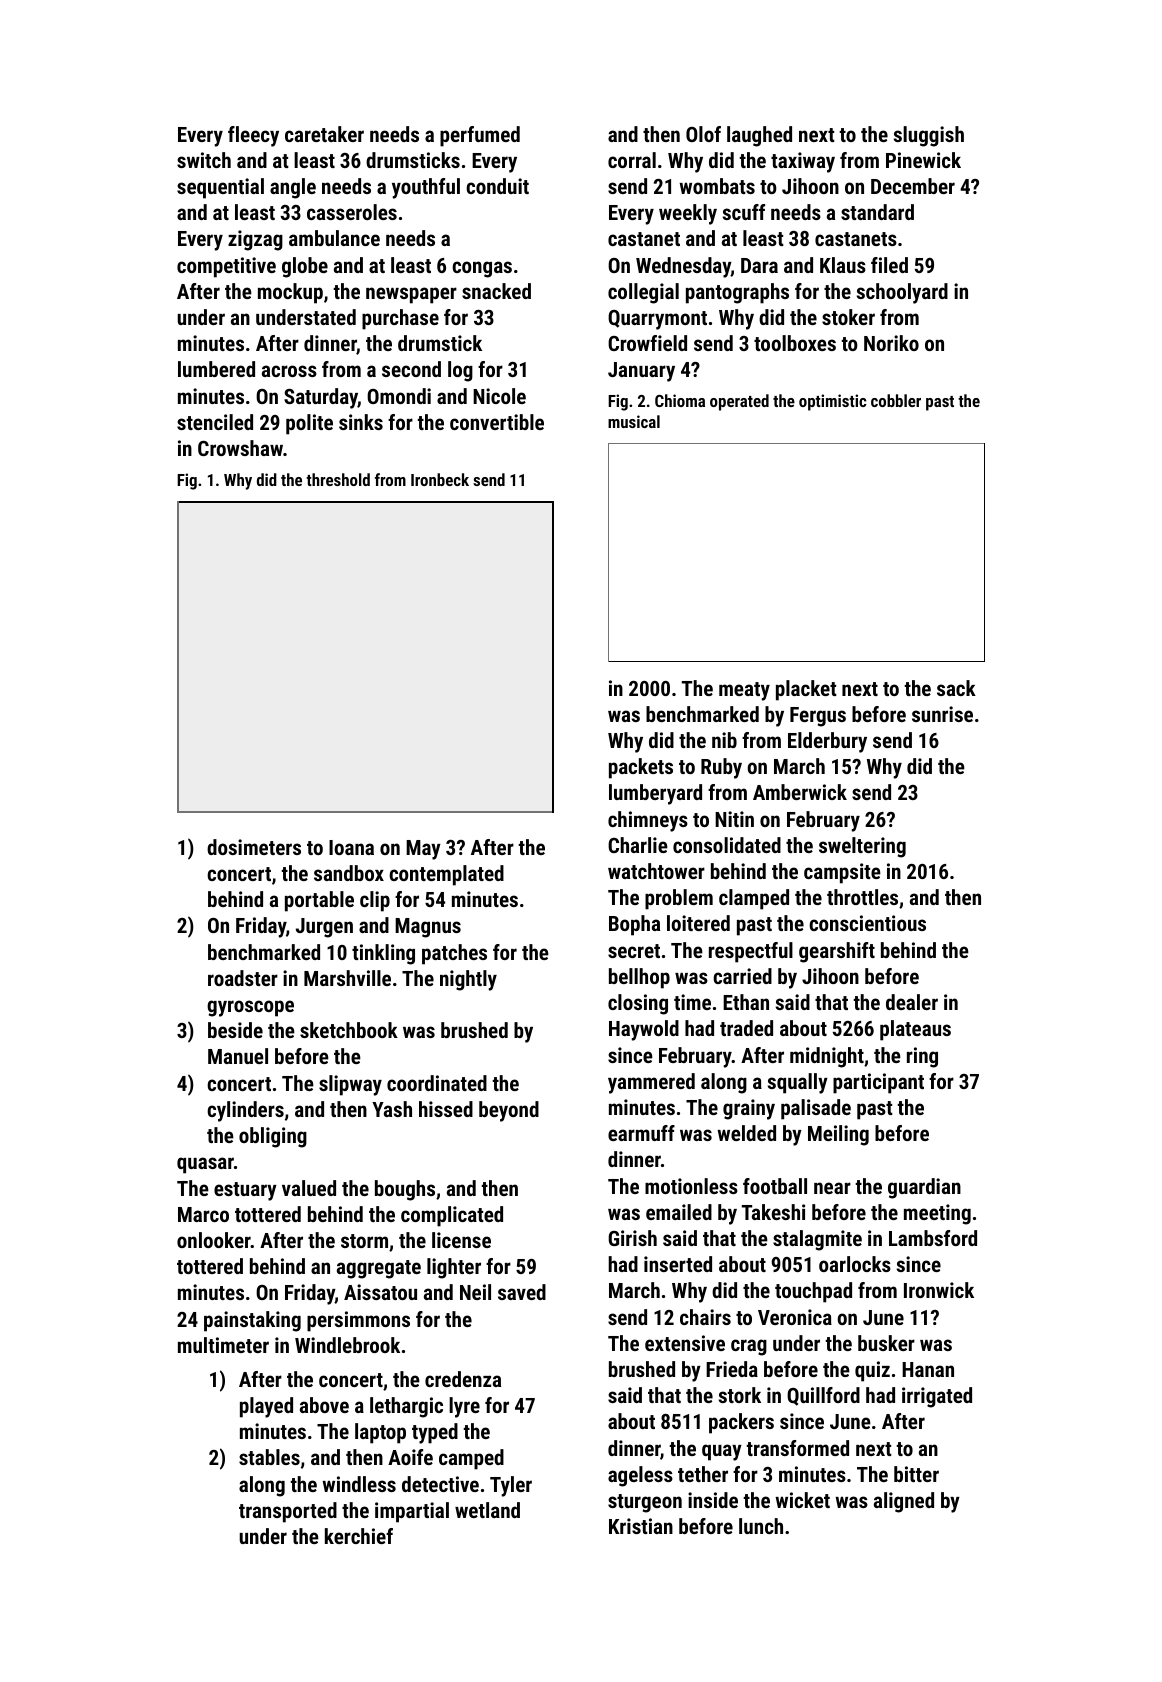 Image resolution: width=1162 pixels, height=1682 pixels. Describe the element at coordinates (446, 875) in the screenshot. I see `contemplated` at that location.
